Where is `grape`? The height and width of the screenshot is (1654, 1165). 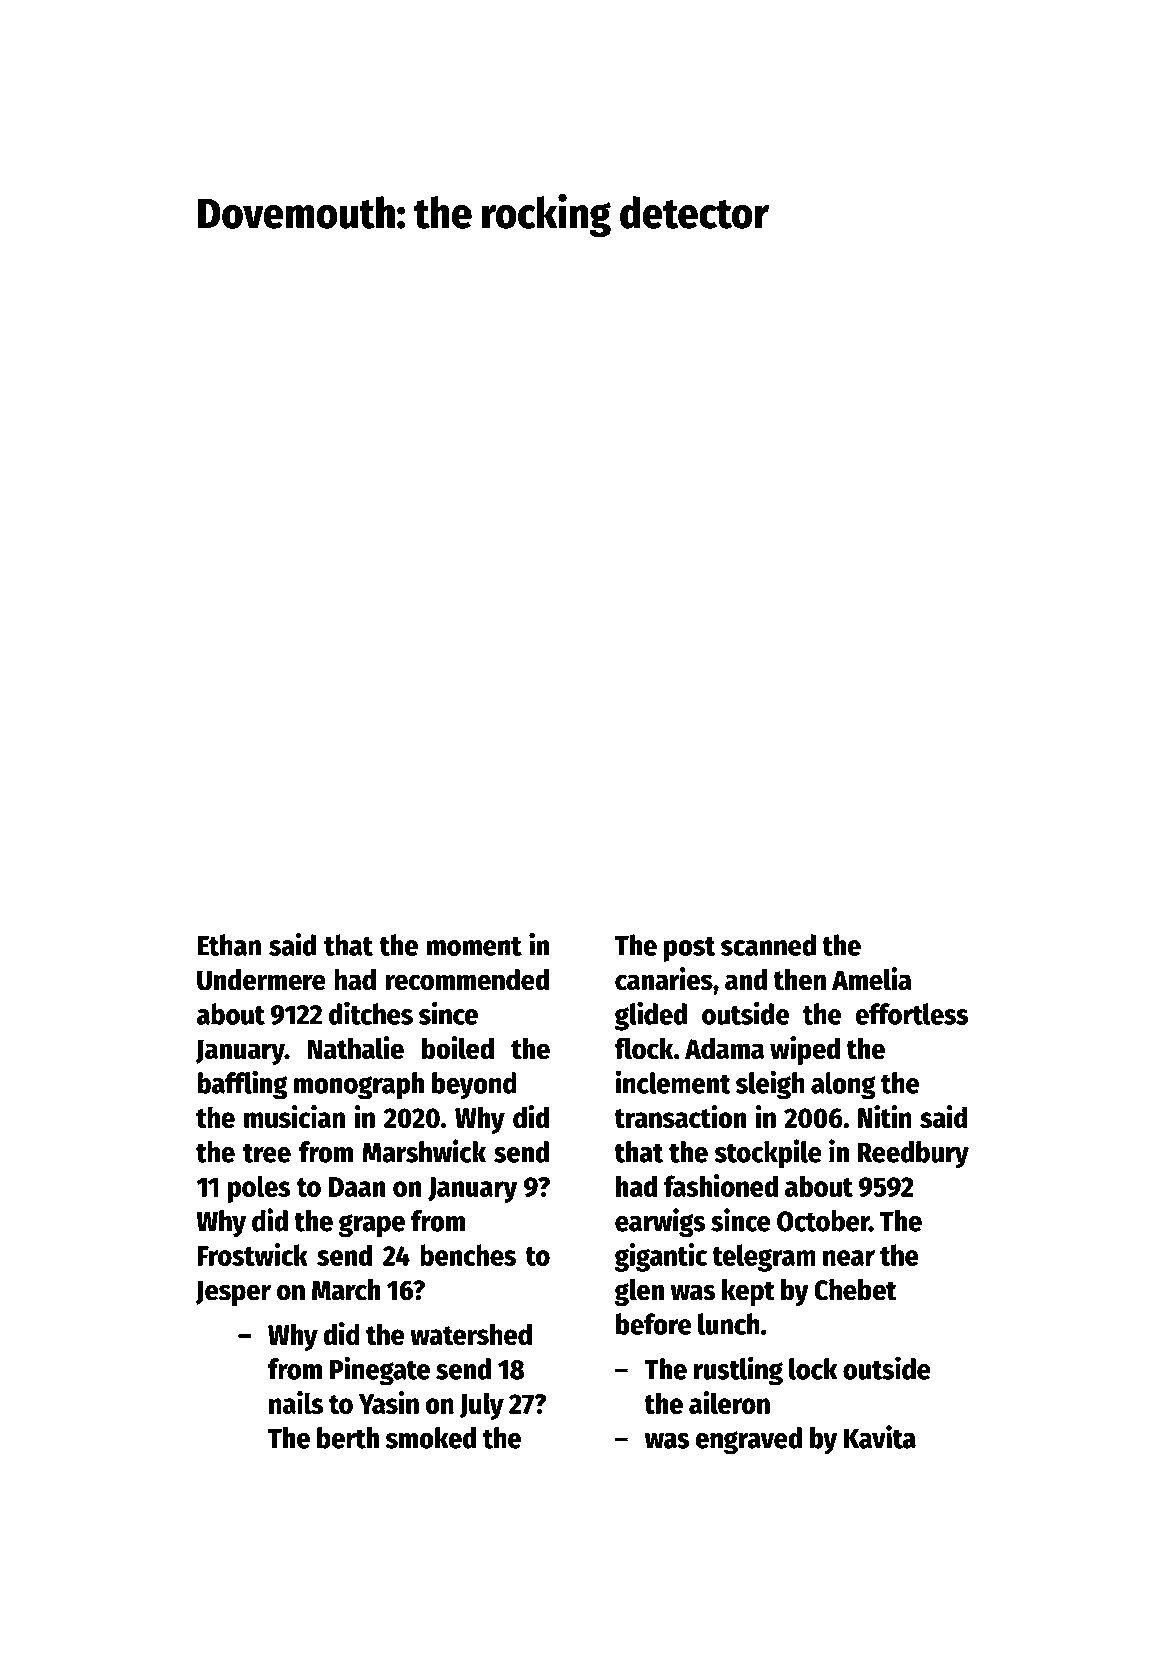
grape is located at coordinates (371, 1226).
